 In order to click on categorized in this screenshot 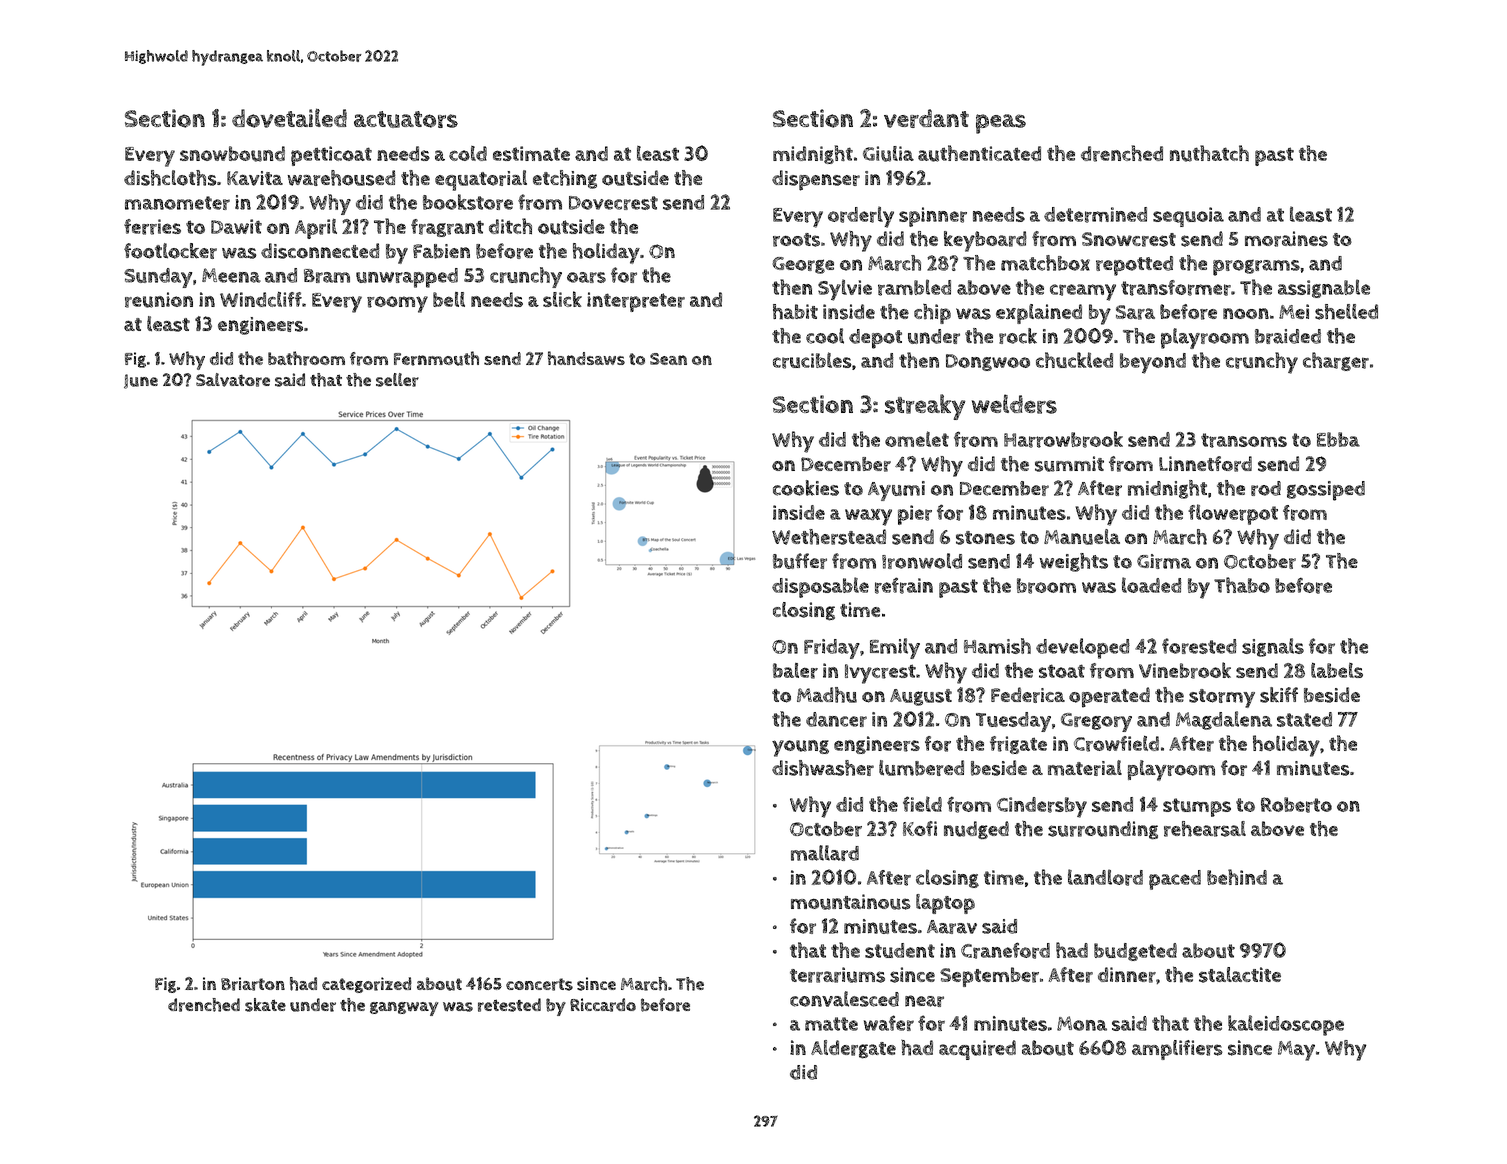, I will do `click(367, 985)`.
